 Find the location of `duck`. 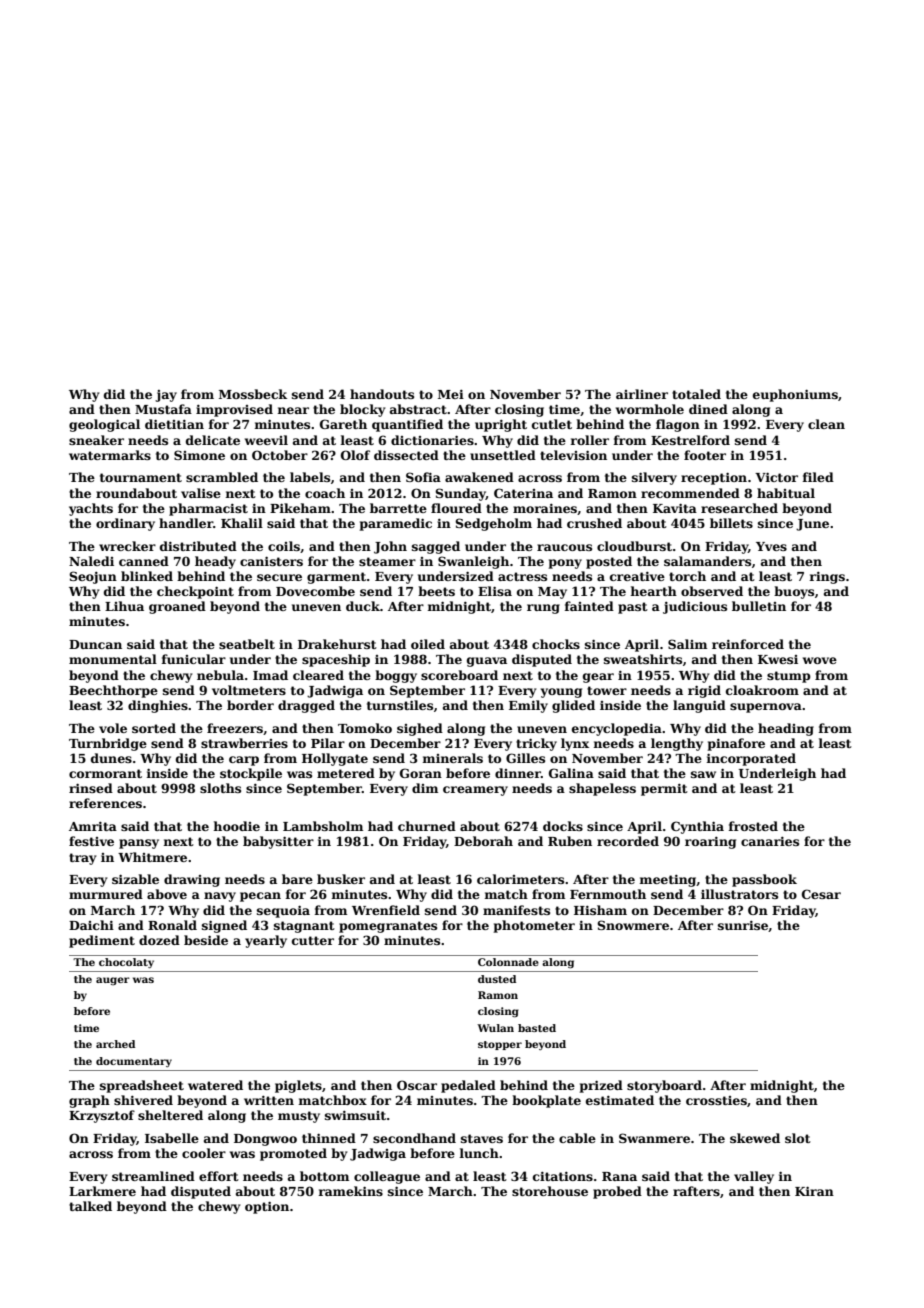

duck is located at coordinates (363, 606).
